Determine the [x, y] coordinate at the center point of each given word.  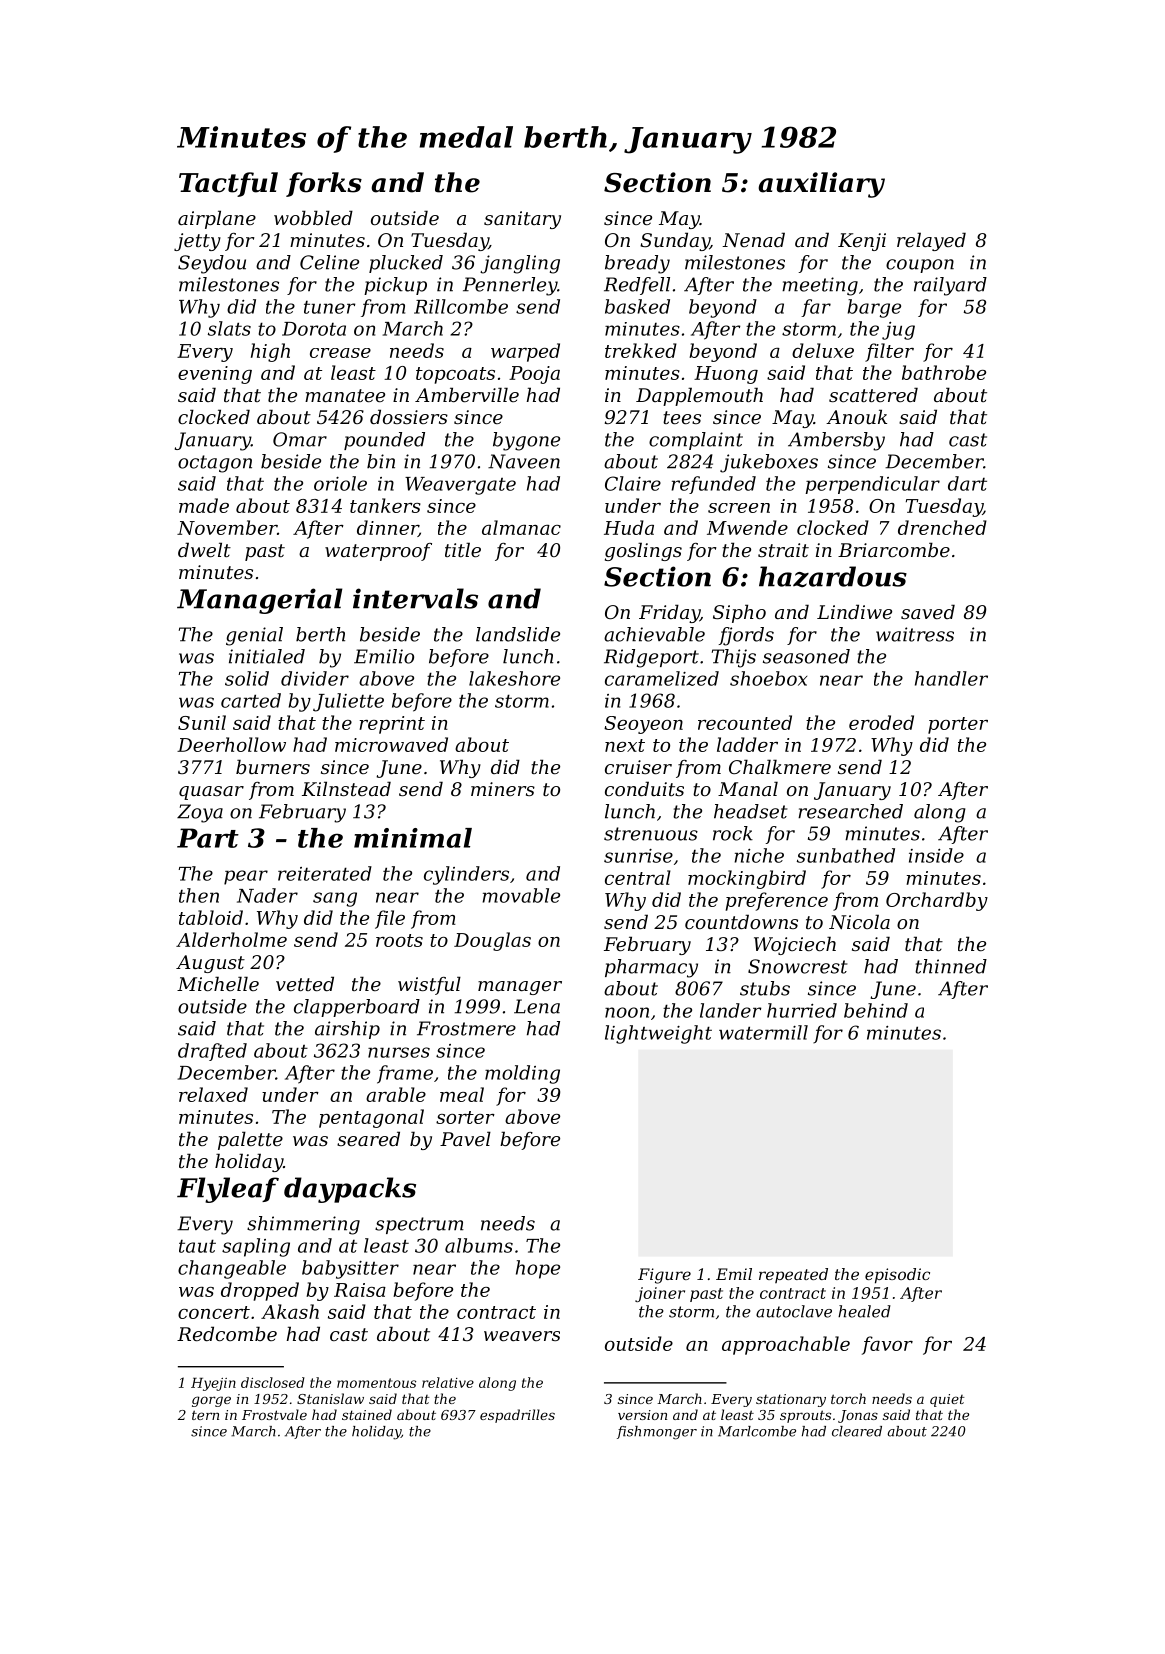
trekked [641, 350]
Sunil [202, 722]
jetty [197, 242]
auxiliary [821, 185]
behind [876, 1010]
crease [340, 353]
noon [627, 1012]
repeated [793, 1275]
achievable [654, 634]
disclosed [273, 1382]
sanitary [522, 220]
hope [538, 1269]
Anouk [856, 416]
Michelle [218, 983]
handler [951, 678]
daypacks [350, 1190]
